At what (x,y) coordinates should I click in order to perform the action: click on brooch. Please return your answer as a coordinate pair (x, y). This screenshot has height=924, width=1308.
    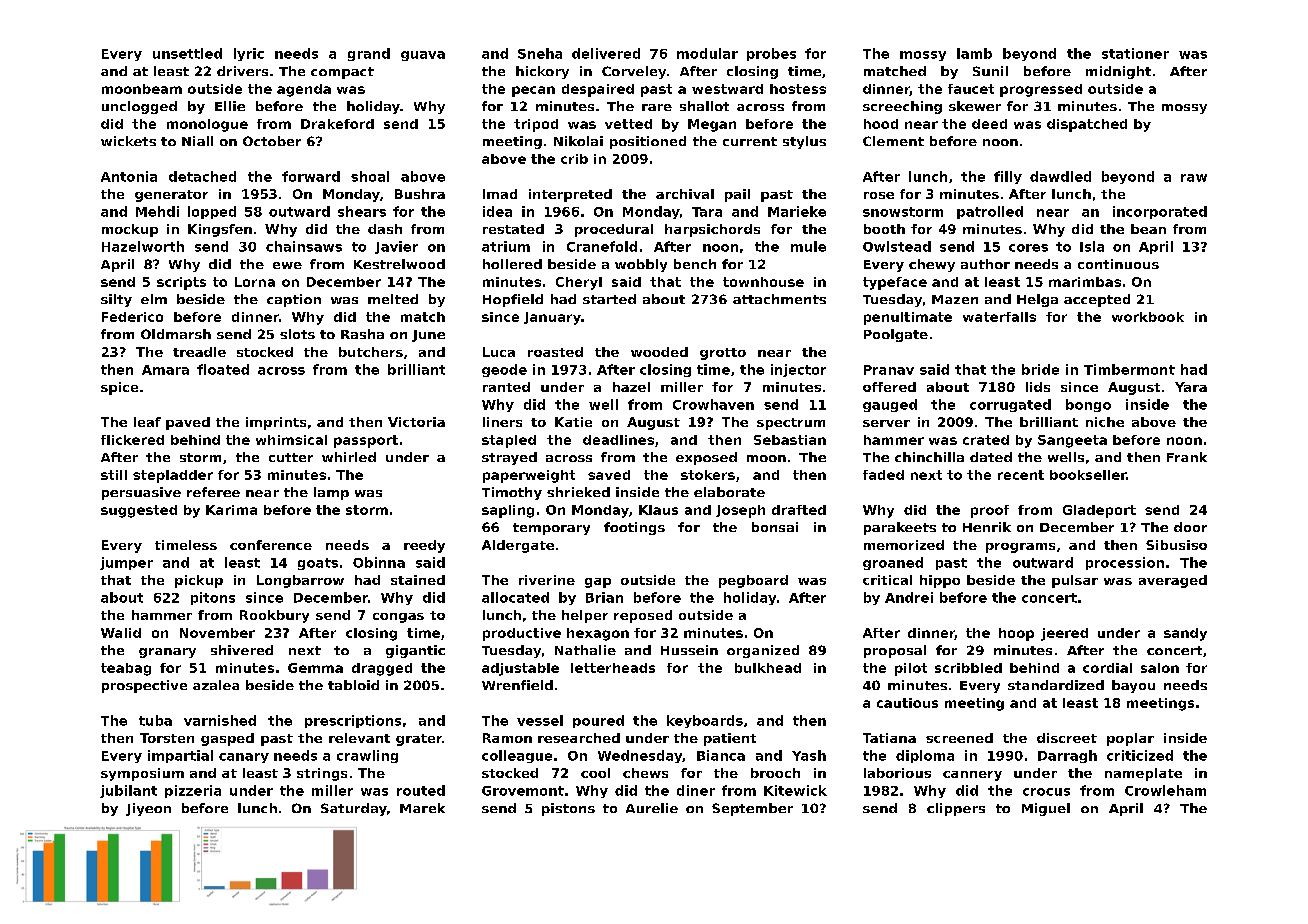
    Looking at the image, I should click on (775, 773).
